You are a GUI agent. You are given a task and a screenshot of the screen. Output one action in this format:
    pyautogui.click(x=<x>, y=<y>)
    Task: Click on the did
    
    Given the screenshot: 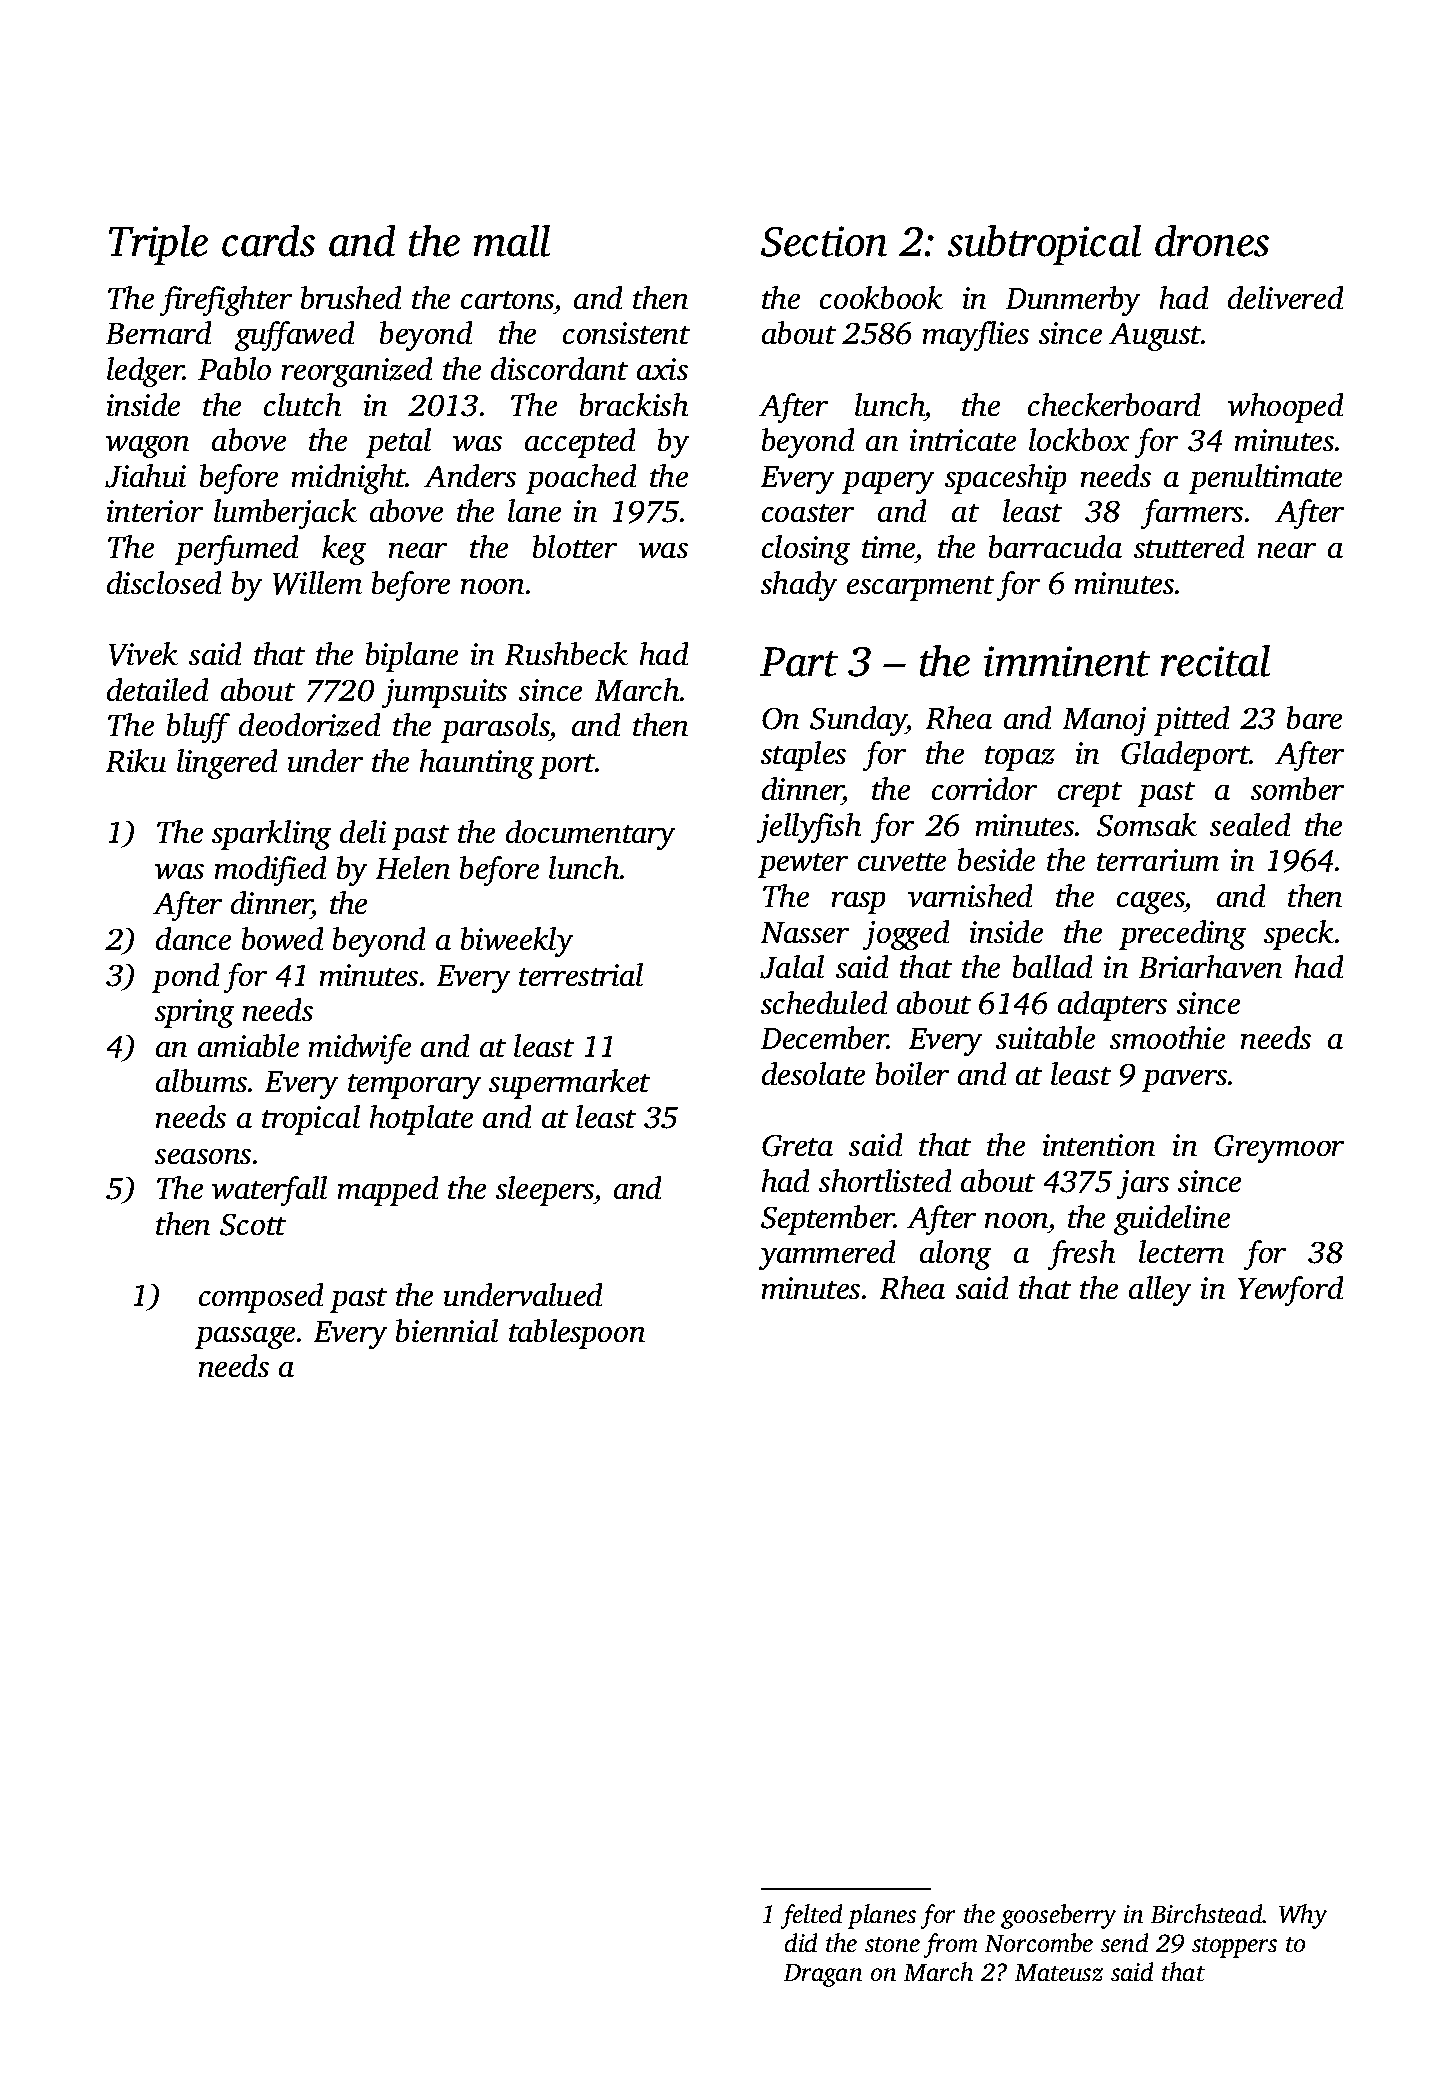 What is the action you would take?
    pyautogui.click(x=801, y=1942)
